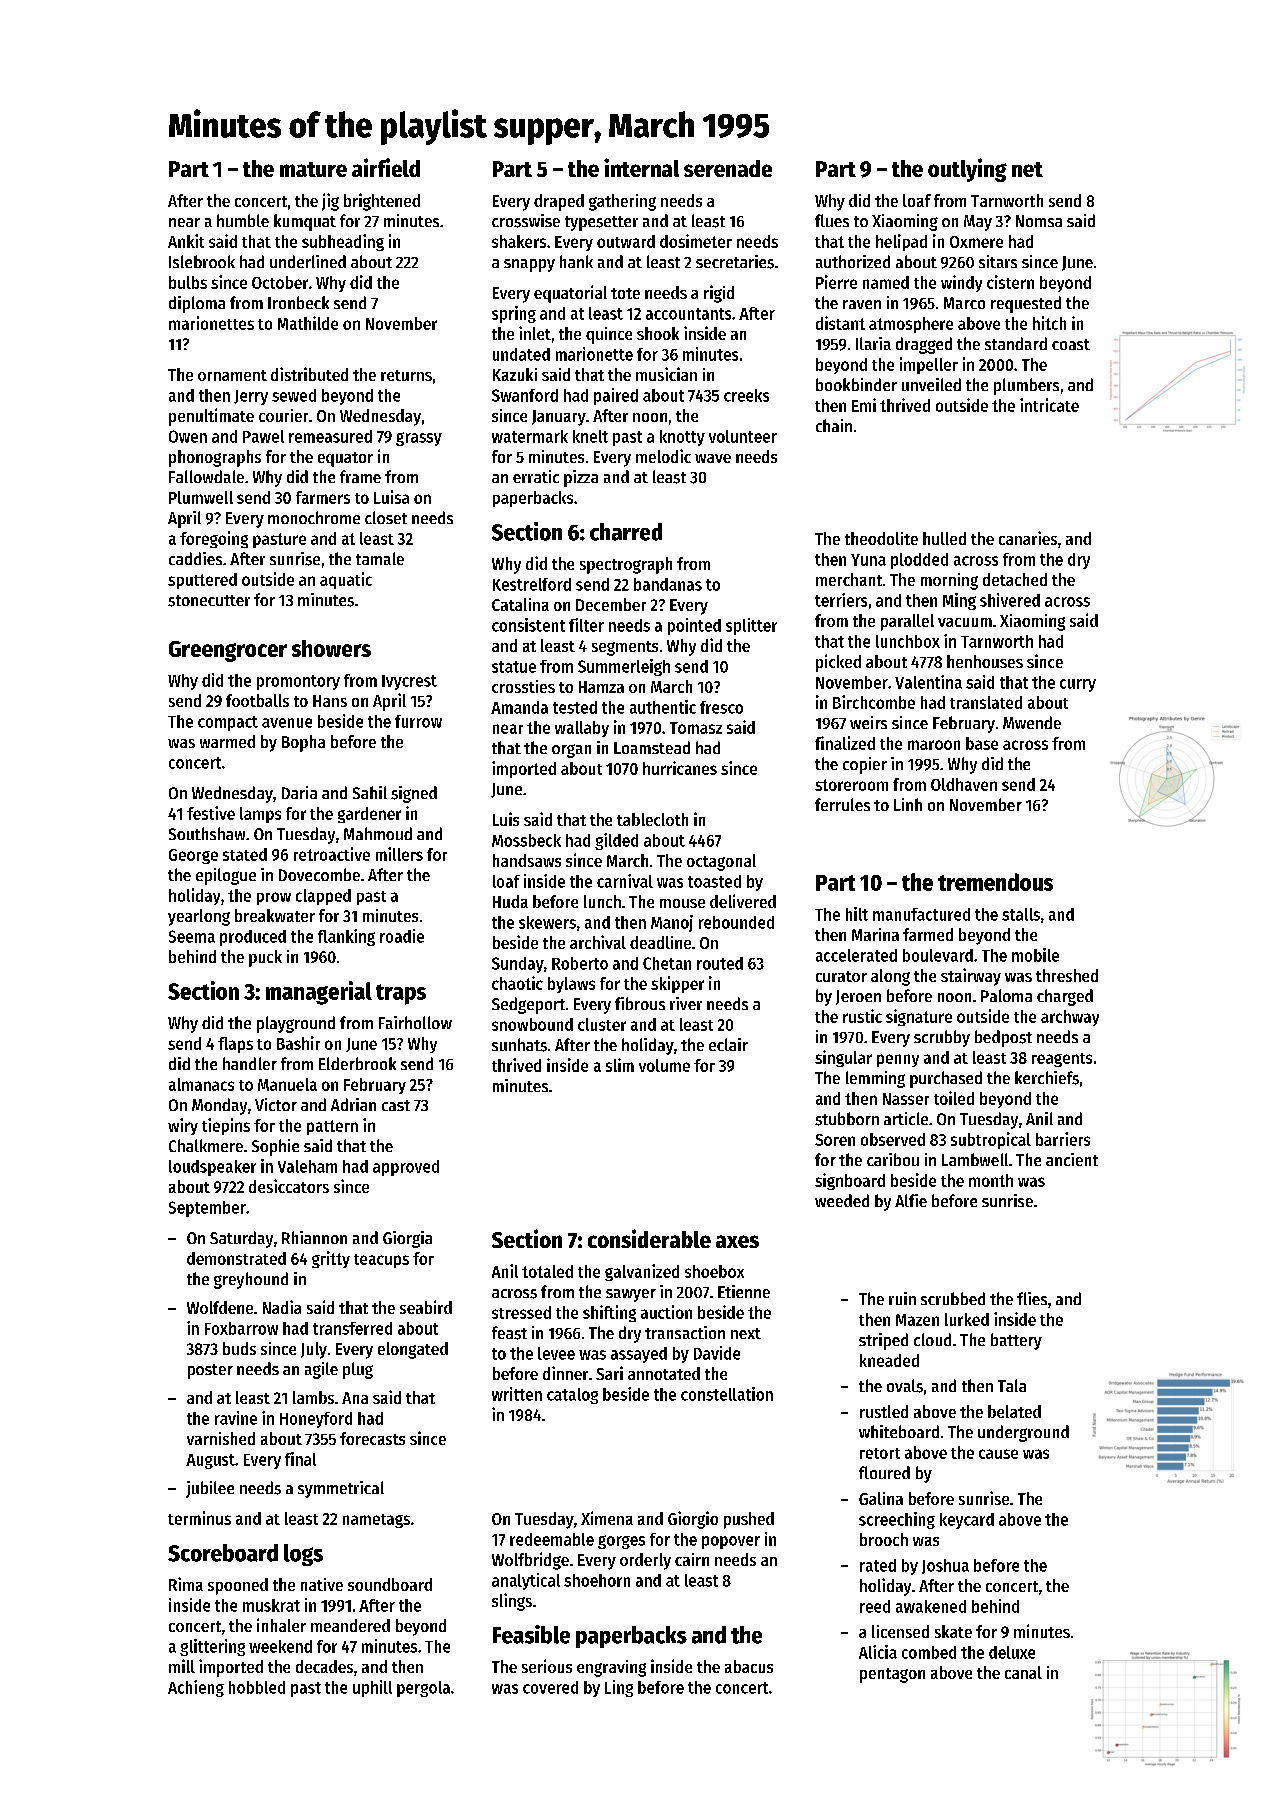 The height and width of the document is (1796, 1270). I want to click on Ximena, so click(607, 1518).
